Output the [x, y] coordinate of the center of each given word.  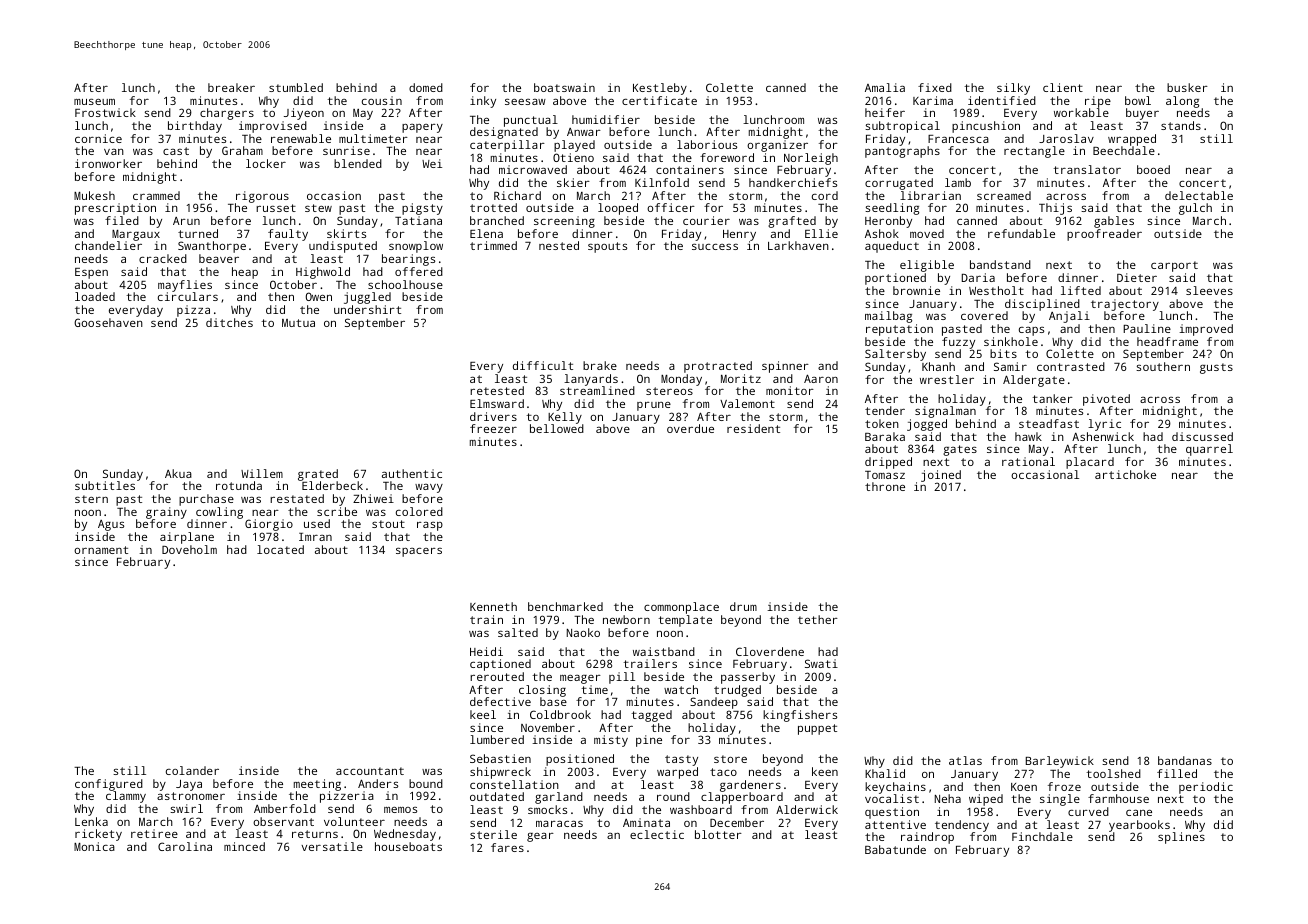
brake [600, 365]
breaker [231, 87]
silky [1013, 89]
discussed [1202, 436]
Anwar [584, 132]
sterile [493, 834]
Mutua [298, 323]
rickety [98, 835]
